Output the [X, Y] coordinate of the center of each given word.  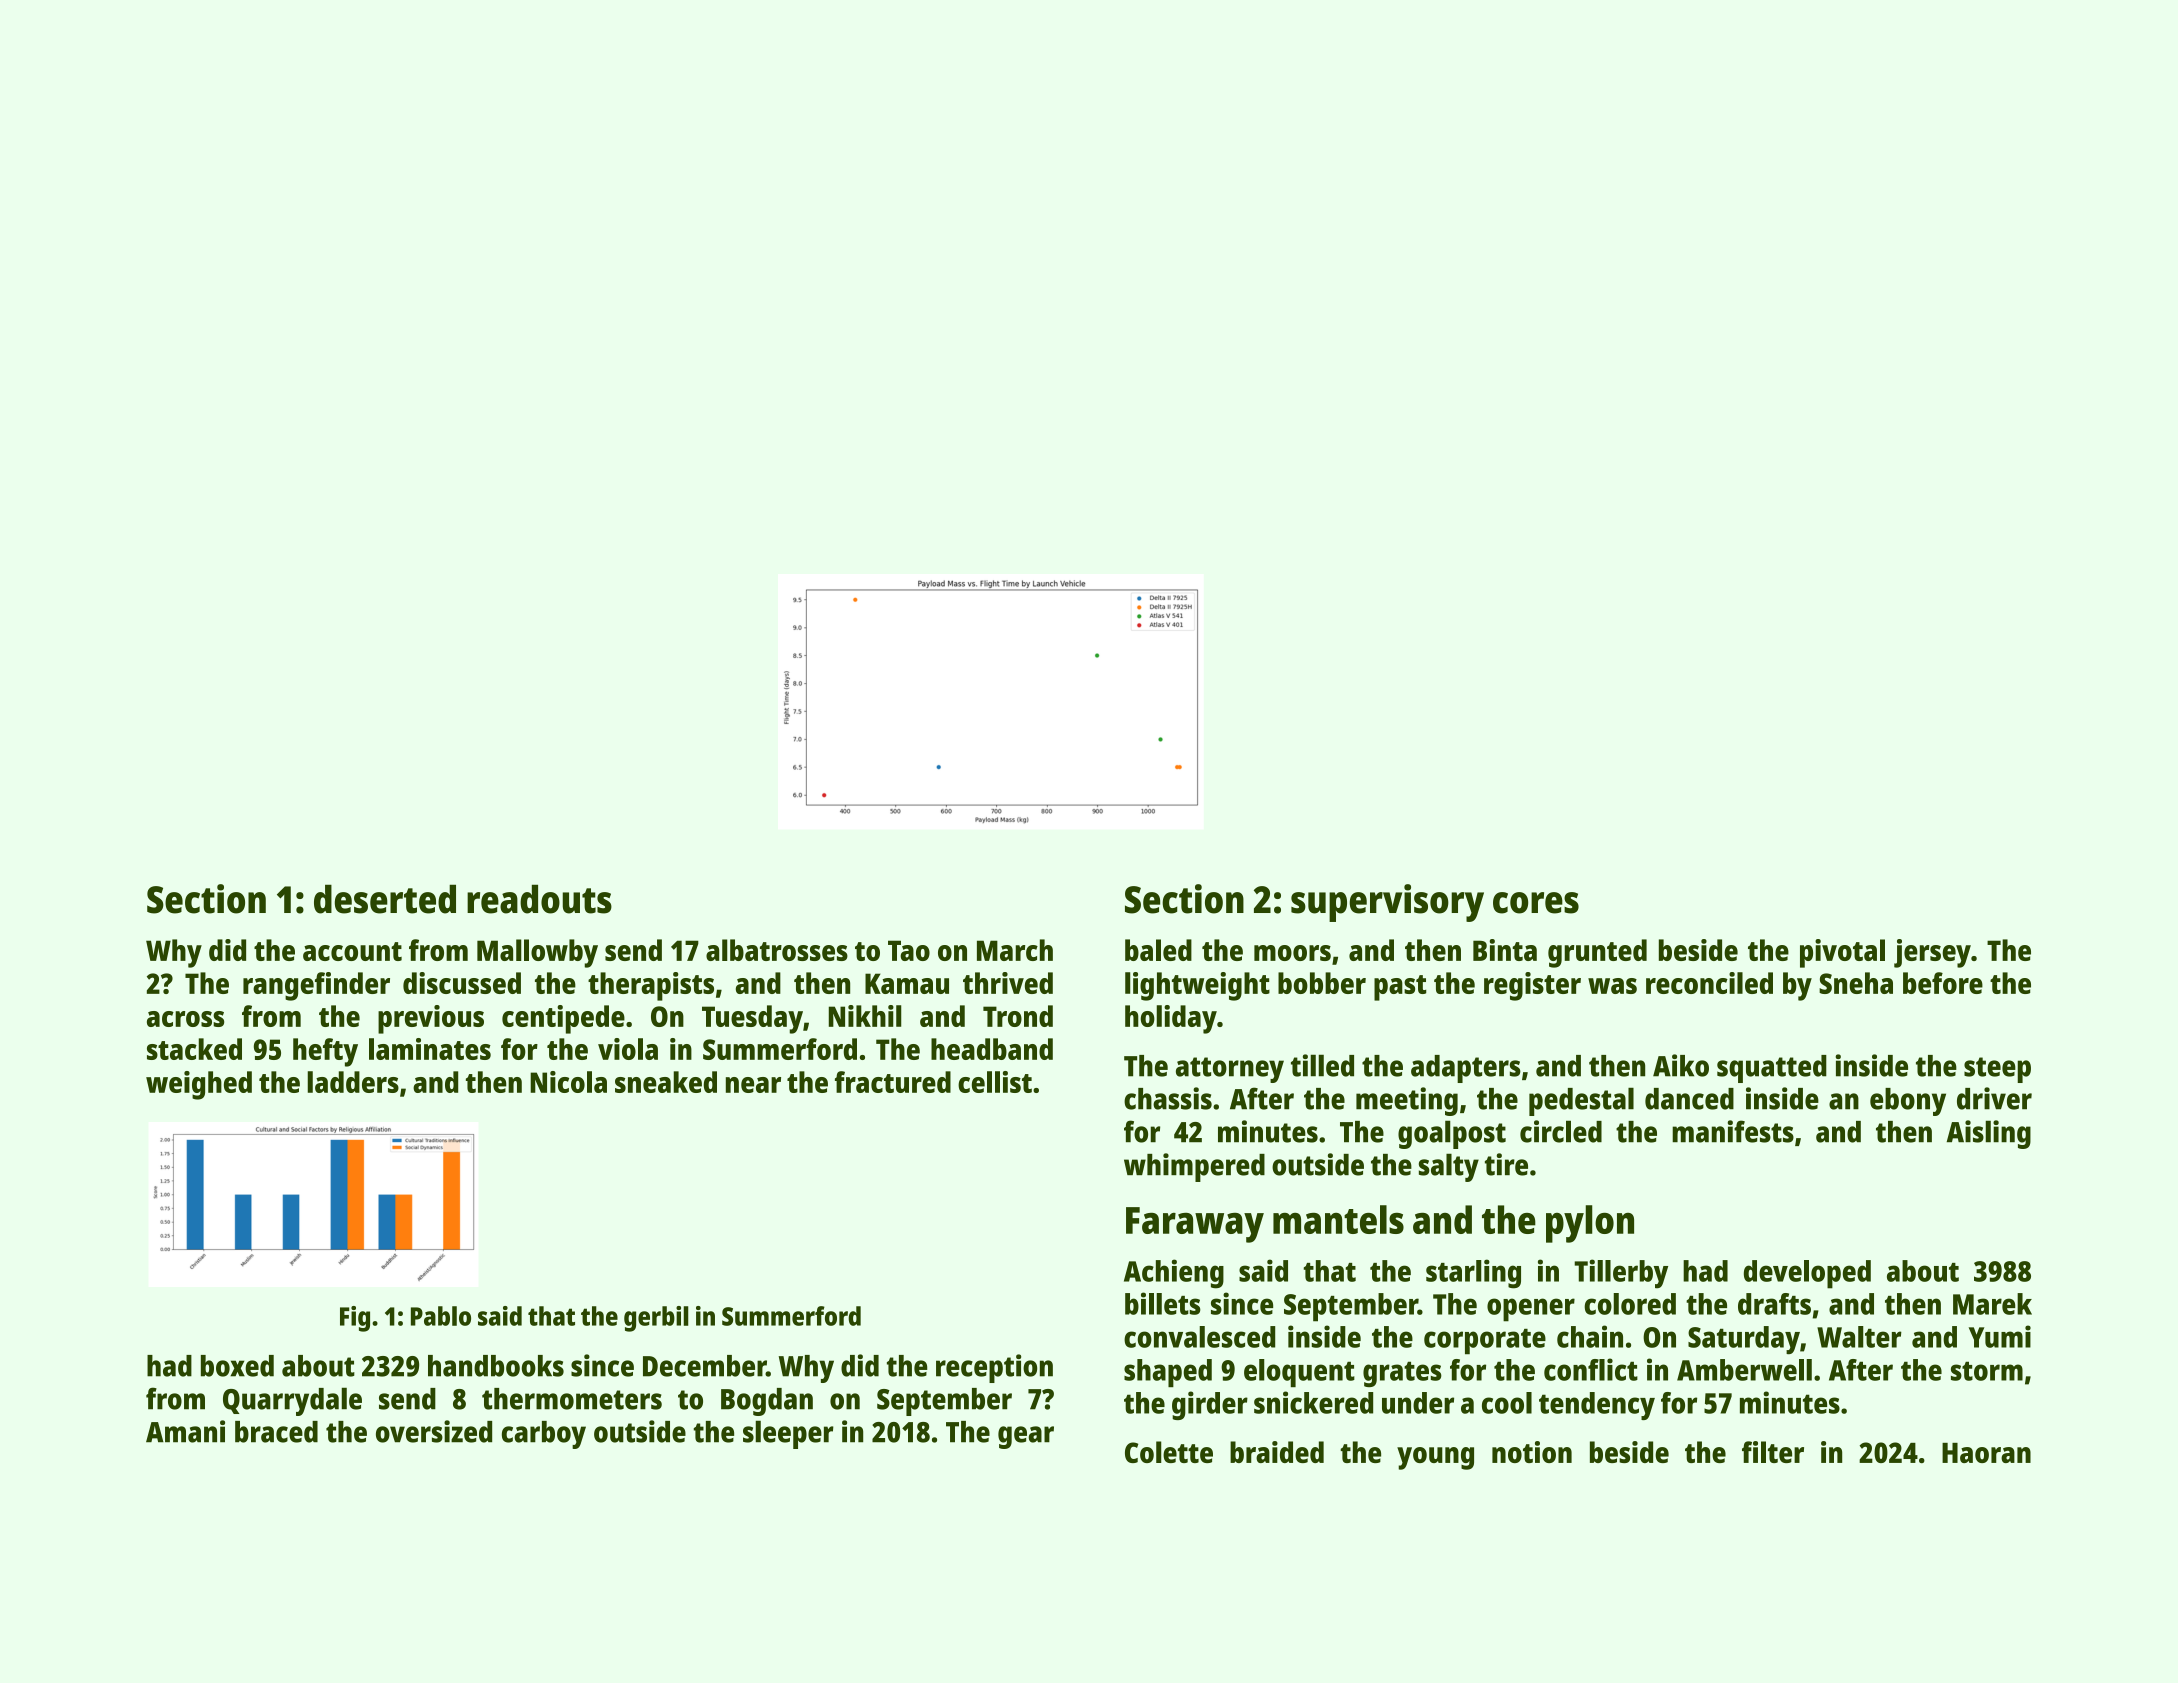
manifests [1733, 1131]
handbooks [496, 1366]
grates [1402, 1374]
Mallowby [537, 953]
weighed [199, 1085]
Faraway [1195, 1225]
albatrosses [777, 950]
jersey [1932, 953]
